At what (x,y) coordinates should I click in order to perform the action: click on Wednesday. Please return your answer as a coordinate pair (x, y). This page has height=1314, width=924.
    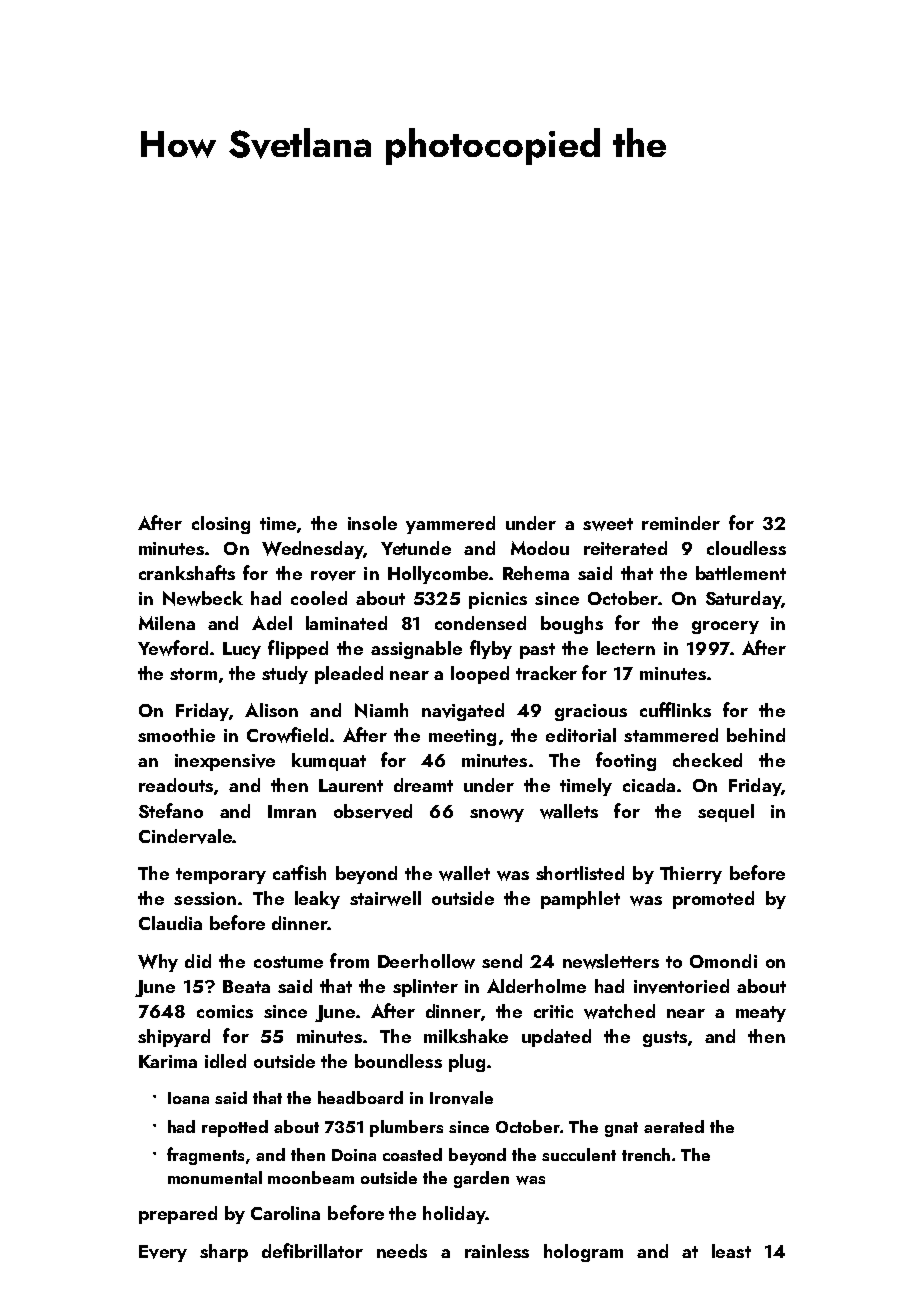
    Looking at the image, I should click on (312, 550).
